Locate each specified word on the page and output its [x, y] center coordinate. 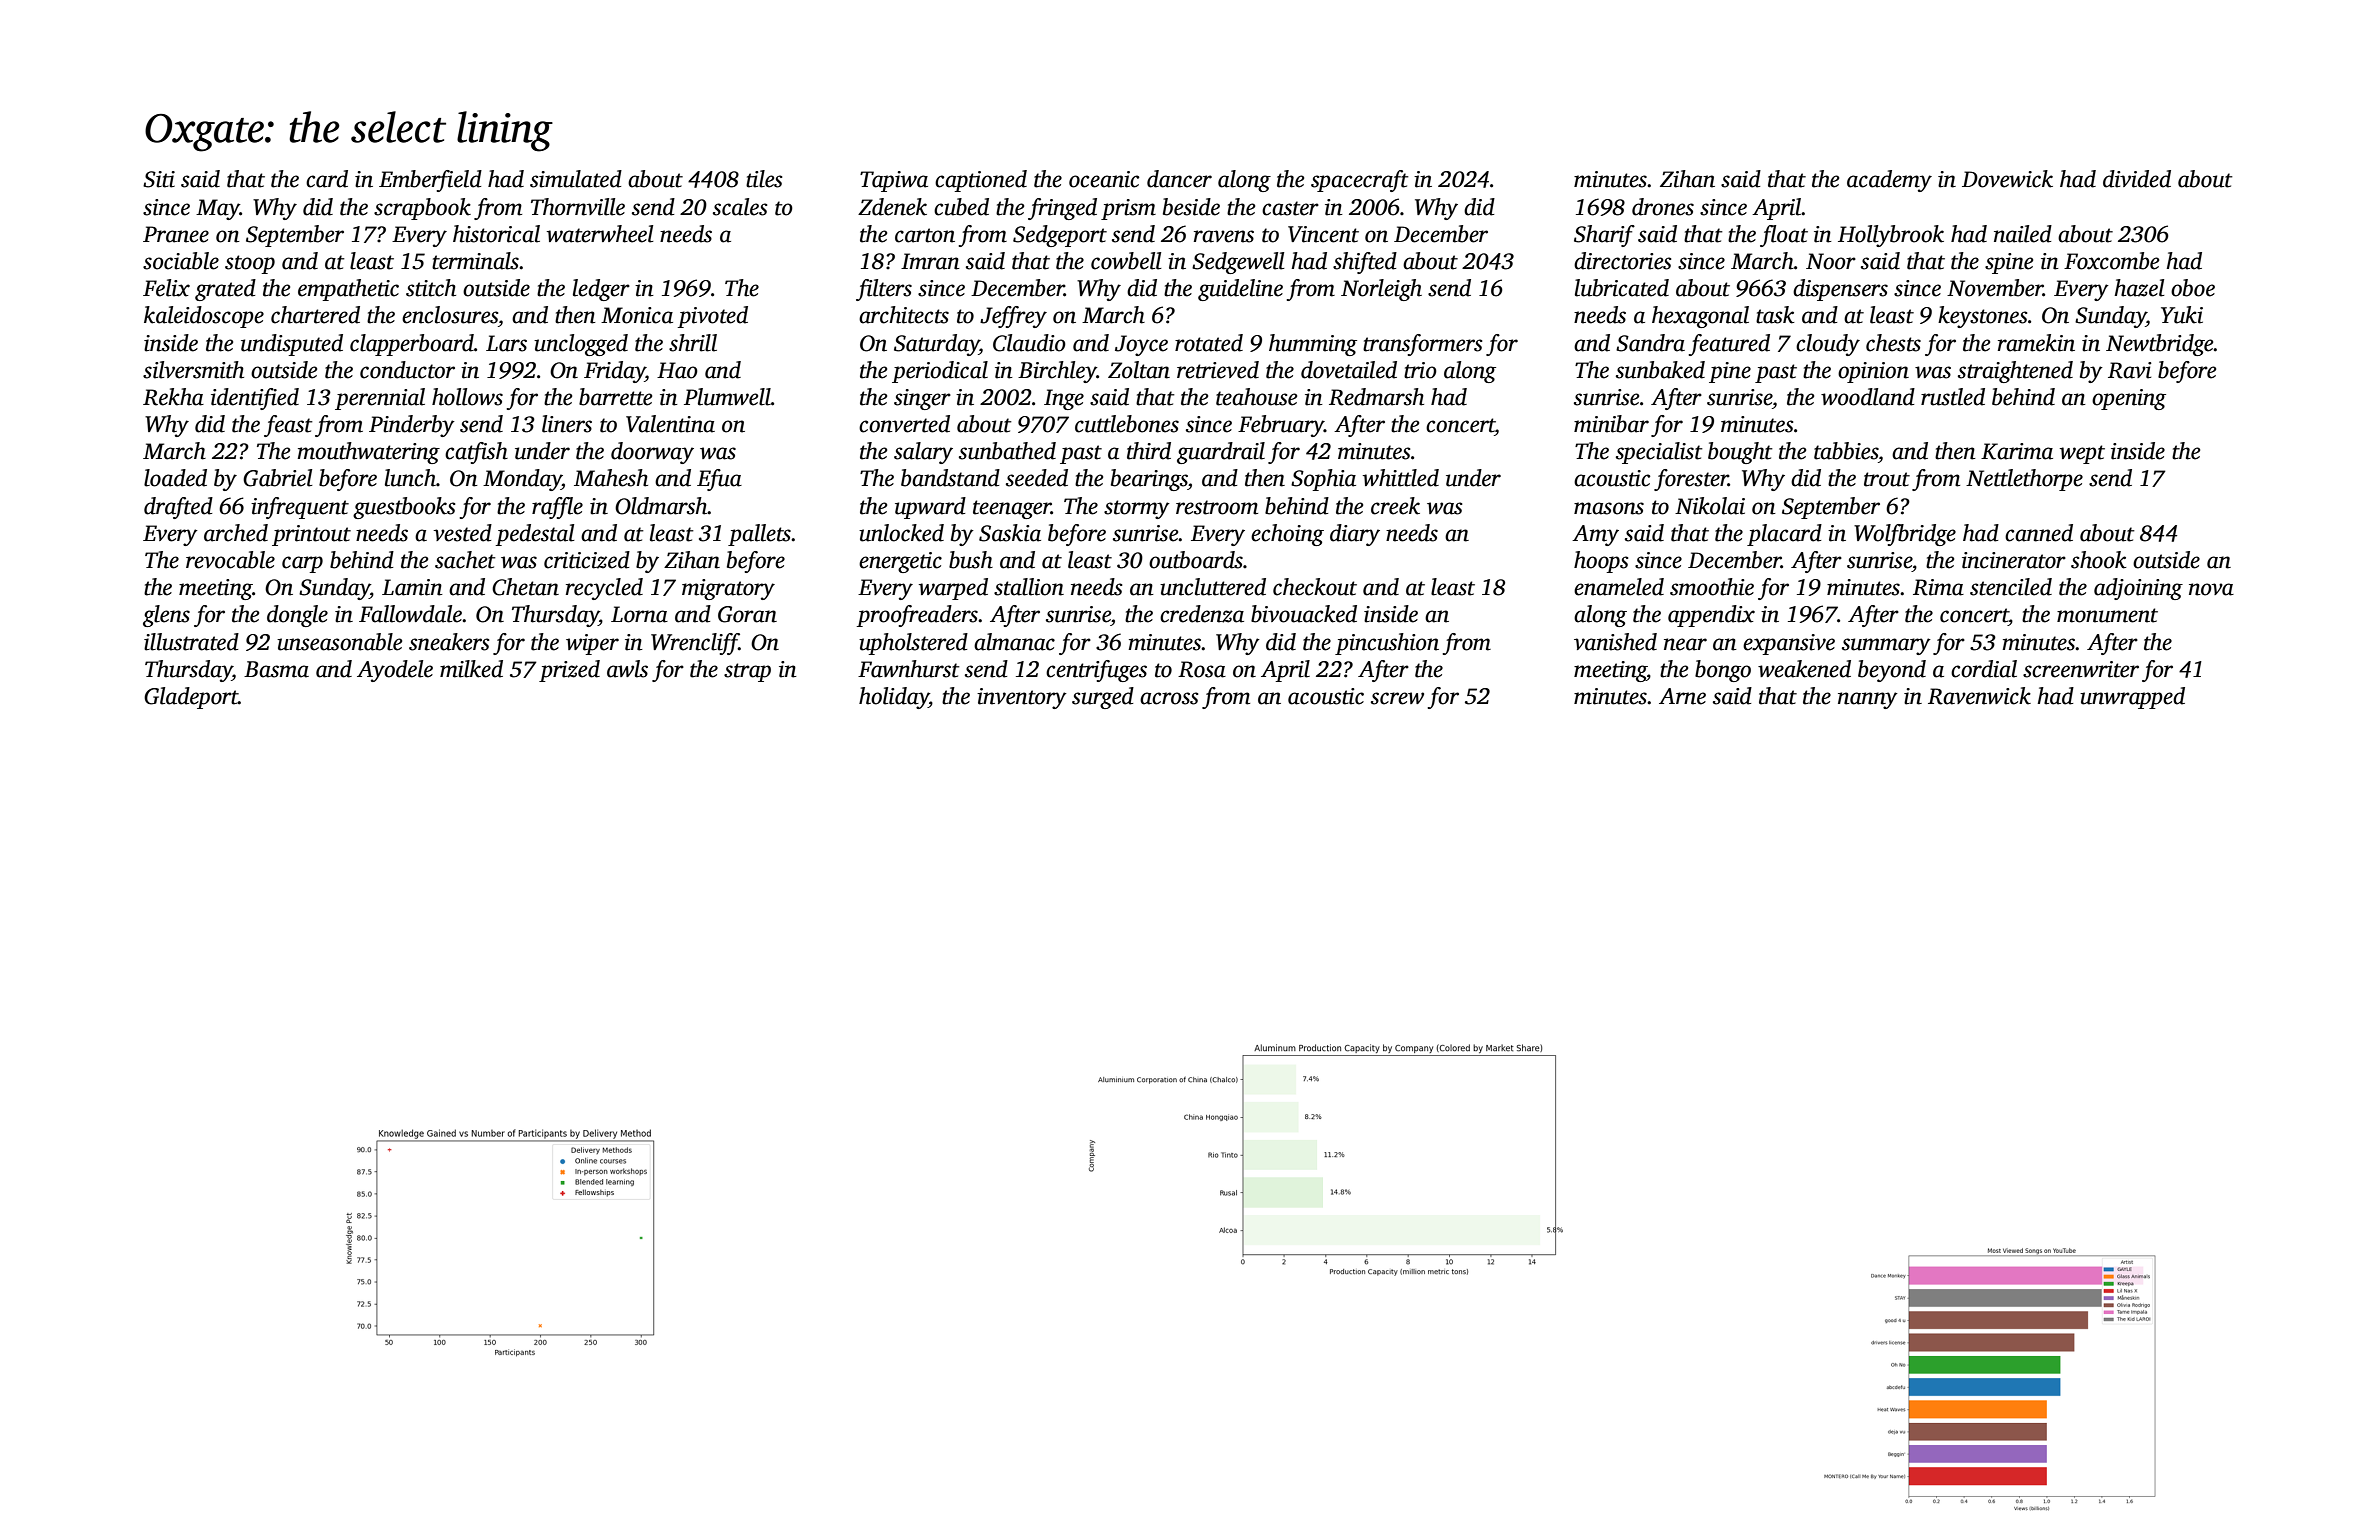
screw [1397, 698]
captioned [981, 181]
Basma [276, 669]
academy [1889, 181]
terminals [475, 261]
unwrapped [2132, 698]
